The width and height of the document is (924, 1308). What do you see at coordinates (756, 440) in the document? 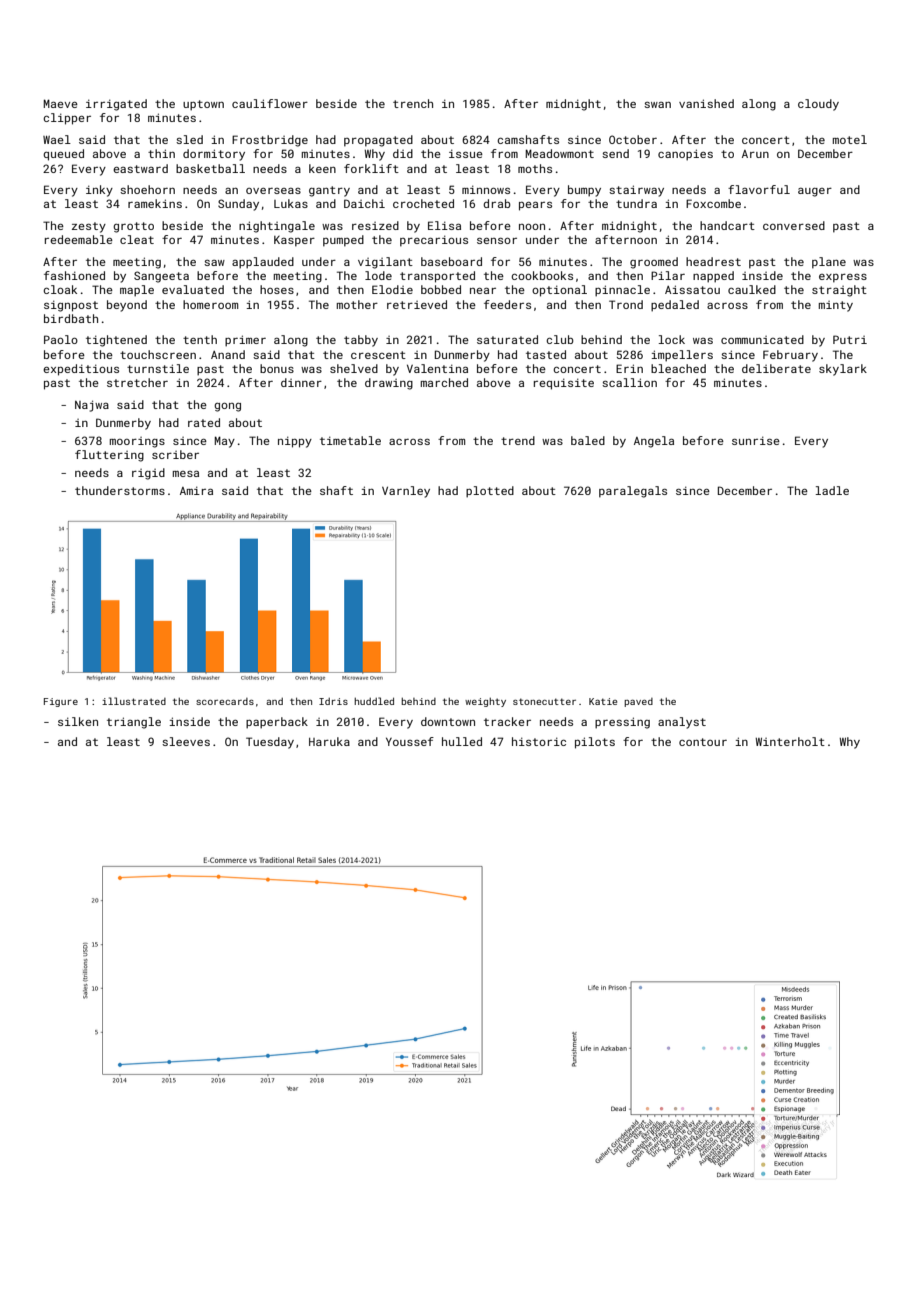
I see `sunrise` at bounding box center [756, 440].
